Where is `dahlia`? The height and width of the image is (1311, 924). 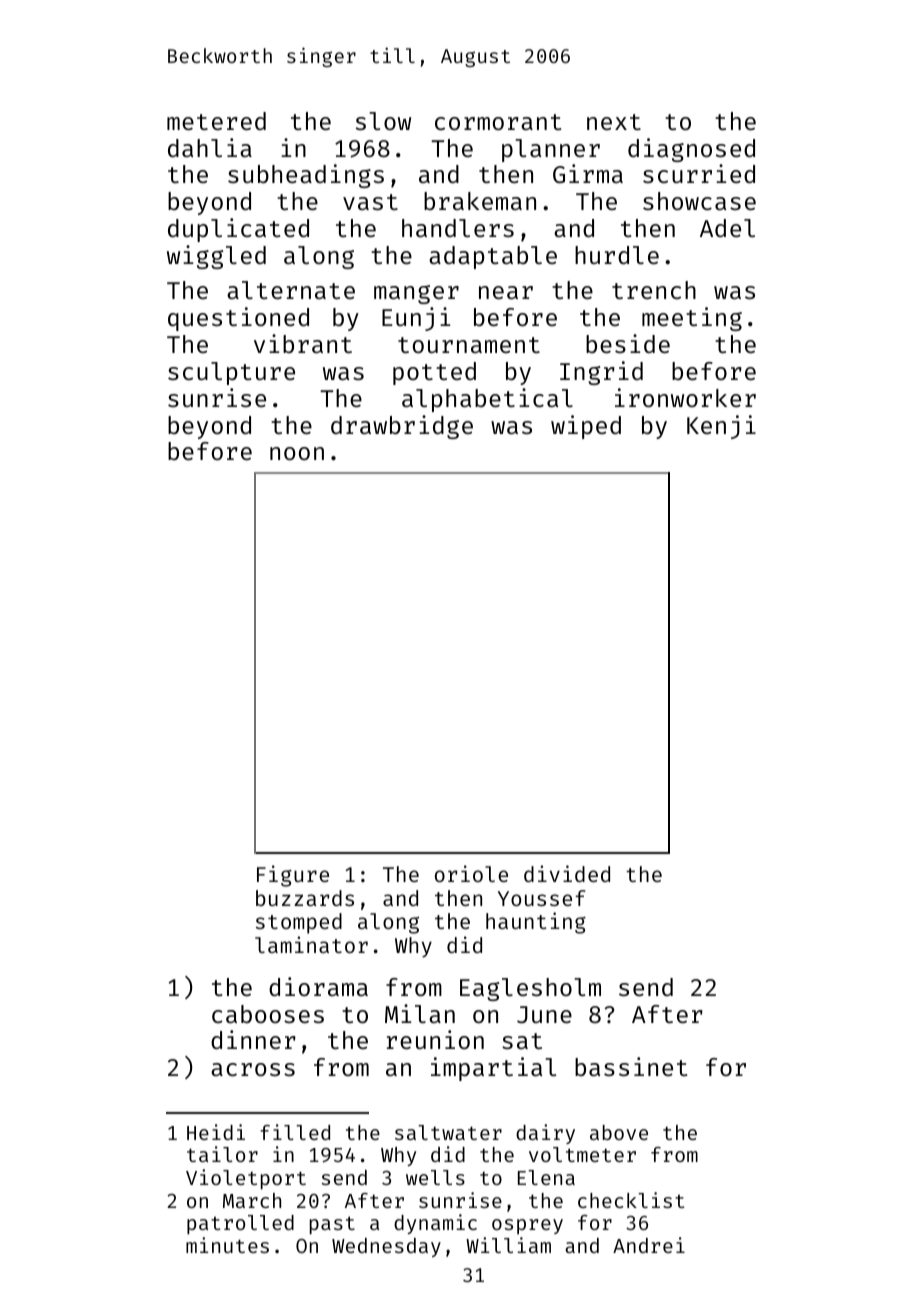
dahlia is located at coordinates (210, 147).
